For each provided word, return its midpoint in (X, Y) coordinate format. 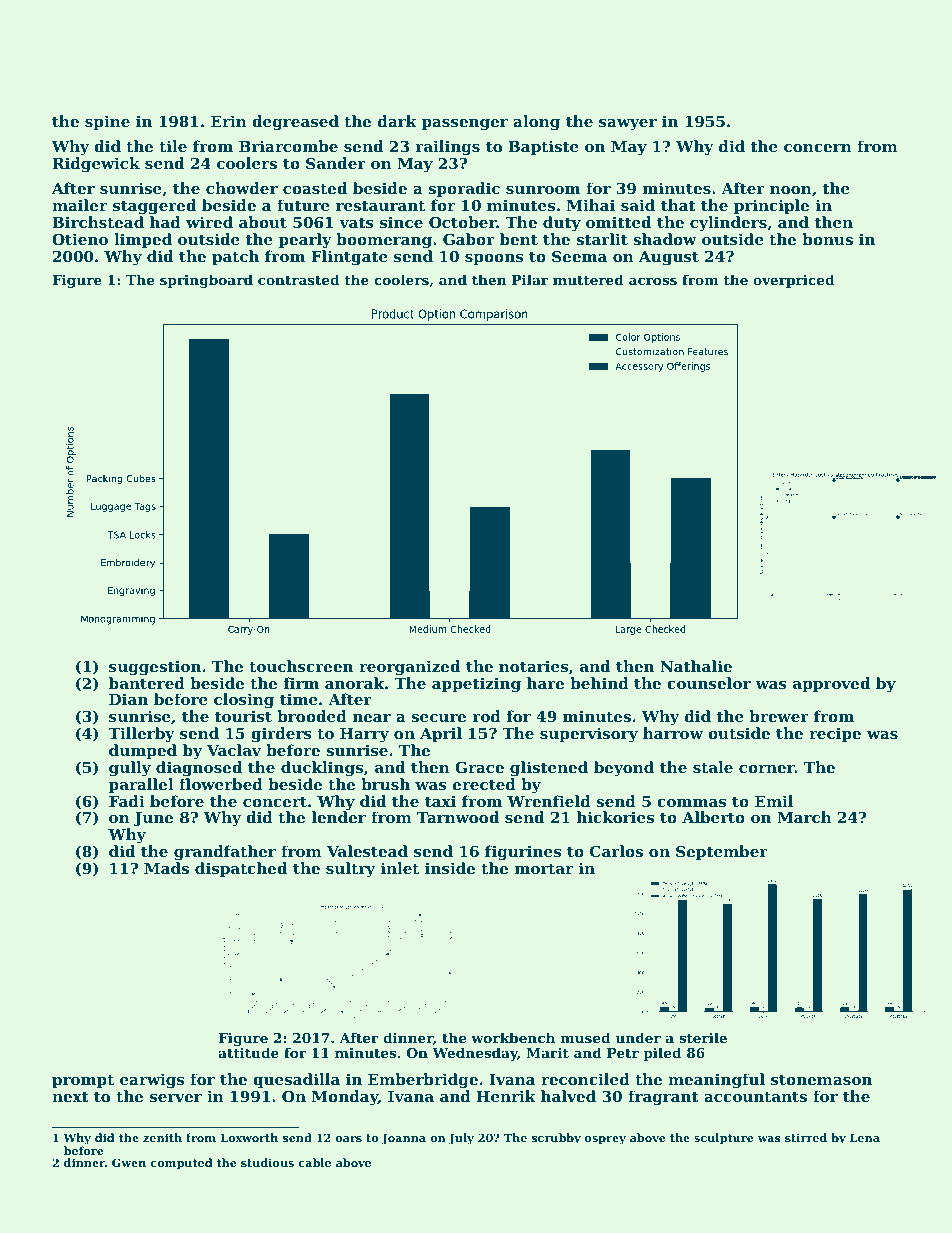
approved (831, 684)
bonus (827, 239)
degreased (295, 123)
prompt (83, 1081)
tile (173, 146)
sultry (350, 870)
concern (818, 148)
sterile (703, 1037)
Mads (166, 868)
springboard (206, 281)
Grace (479, 767)
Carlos (616, 851)
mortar (544, 868)
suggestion (155, 668)
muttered (588, 279)
